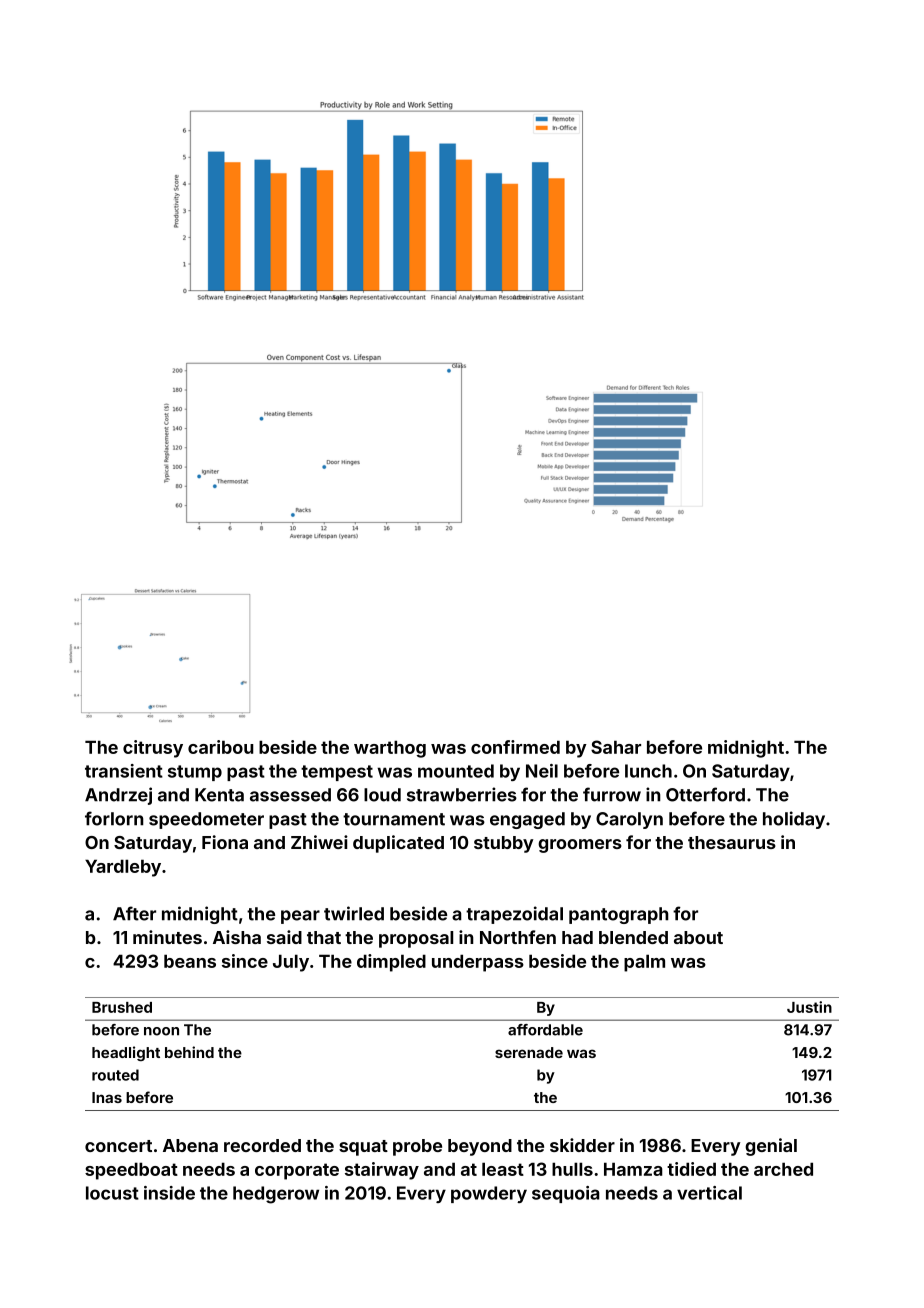  What do you see at coordinates (503, 844) in the screenshot?
I see `stubby` at bounding box center [503, 844].
